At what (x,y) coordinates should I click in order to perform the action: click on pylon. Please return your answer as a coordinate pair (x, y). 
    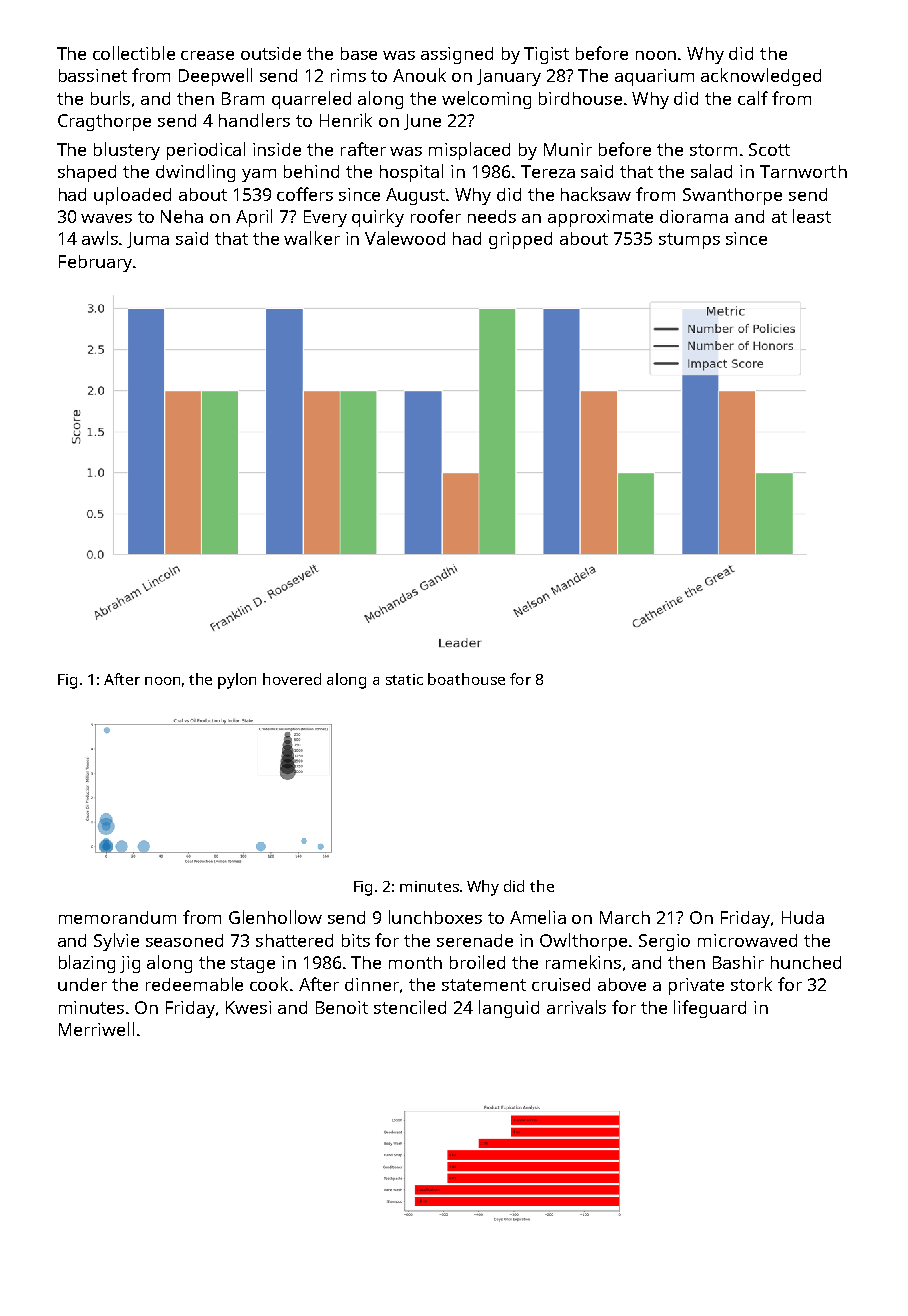
    Looking at the image, I should click on (237, 681).
